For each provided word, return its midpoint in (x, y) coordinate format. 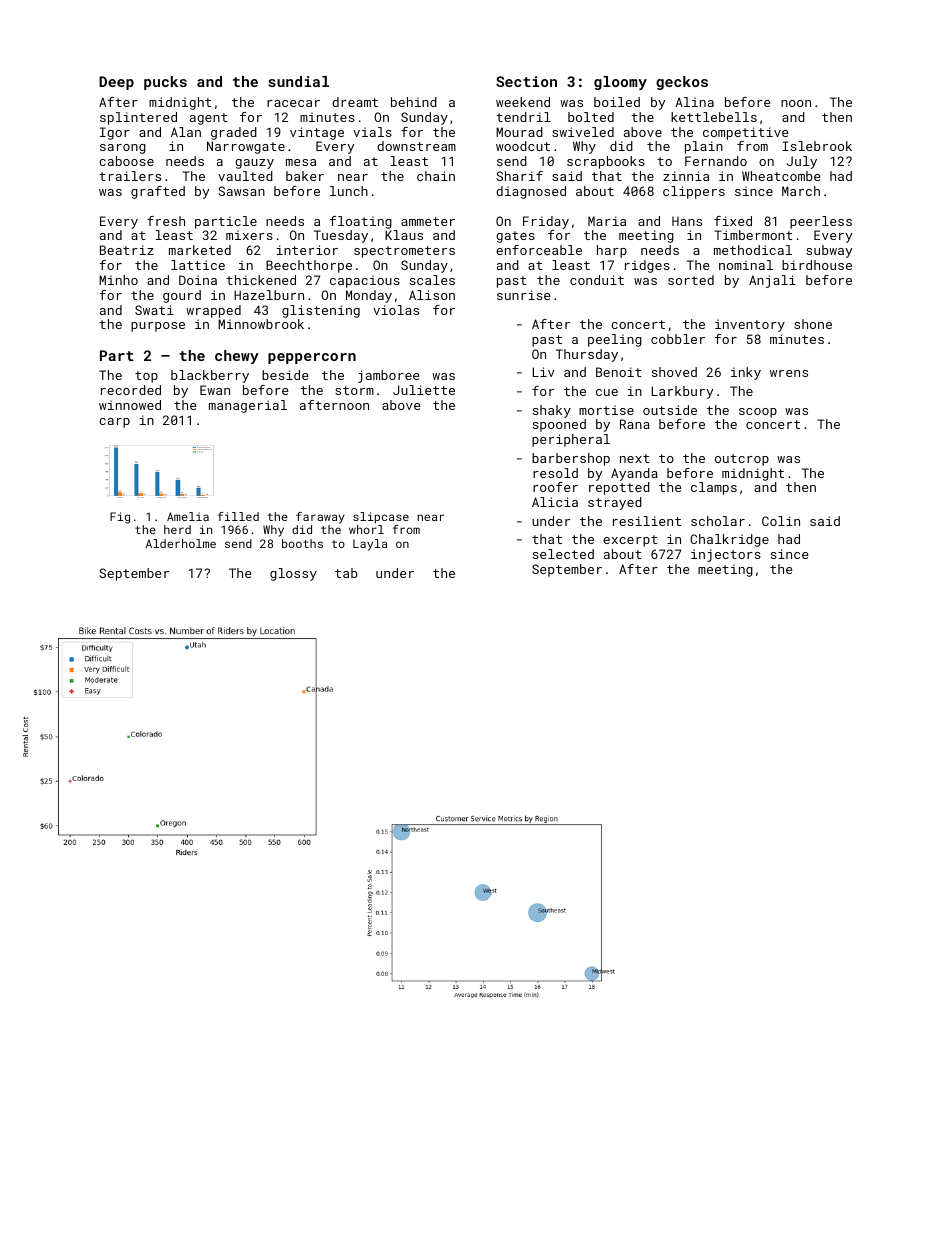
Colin (781, 521)
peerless (821, 222)
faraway (320, 518)
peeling (615, 340)
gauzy (254, 164)
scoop (758, 413)
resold (555, 473)
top (146, 377)
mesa (301, 162)
